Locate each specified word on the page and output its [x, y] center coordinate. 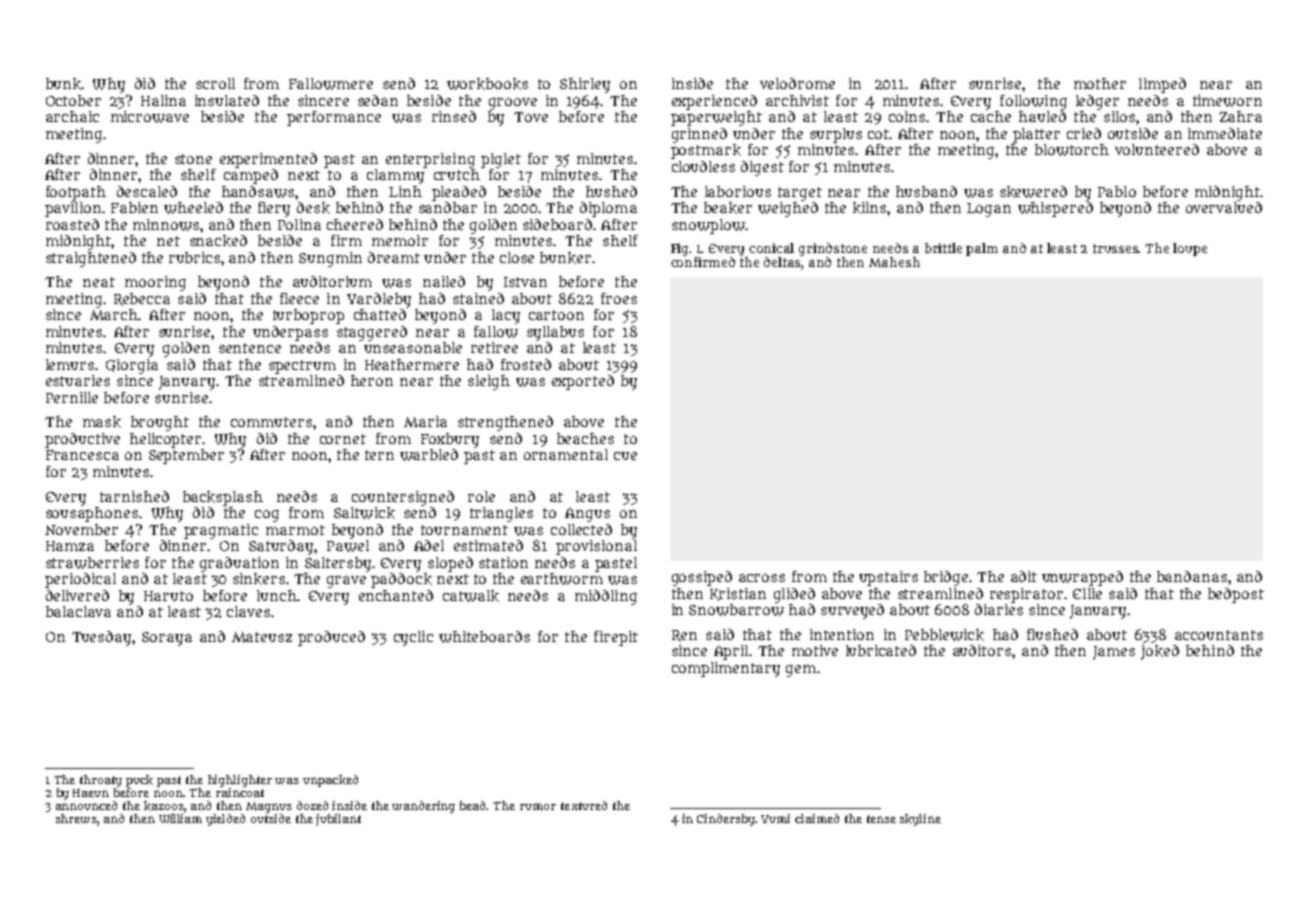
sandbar [448, 207]
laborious [738, 191]
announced [86, 805]
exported [583, 382]
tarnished [134, 496]
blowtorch [1072, 150]
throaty [101, 781]
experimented [268, 160]
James [1114, 653]
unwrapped [1082, 578]
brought [160, 423]
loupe [1190, 249]
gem [801, 671]
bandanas [1192, 576]
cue [625, 456]
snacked [218, 241]
